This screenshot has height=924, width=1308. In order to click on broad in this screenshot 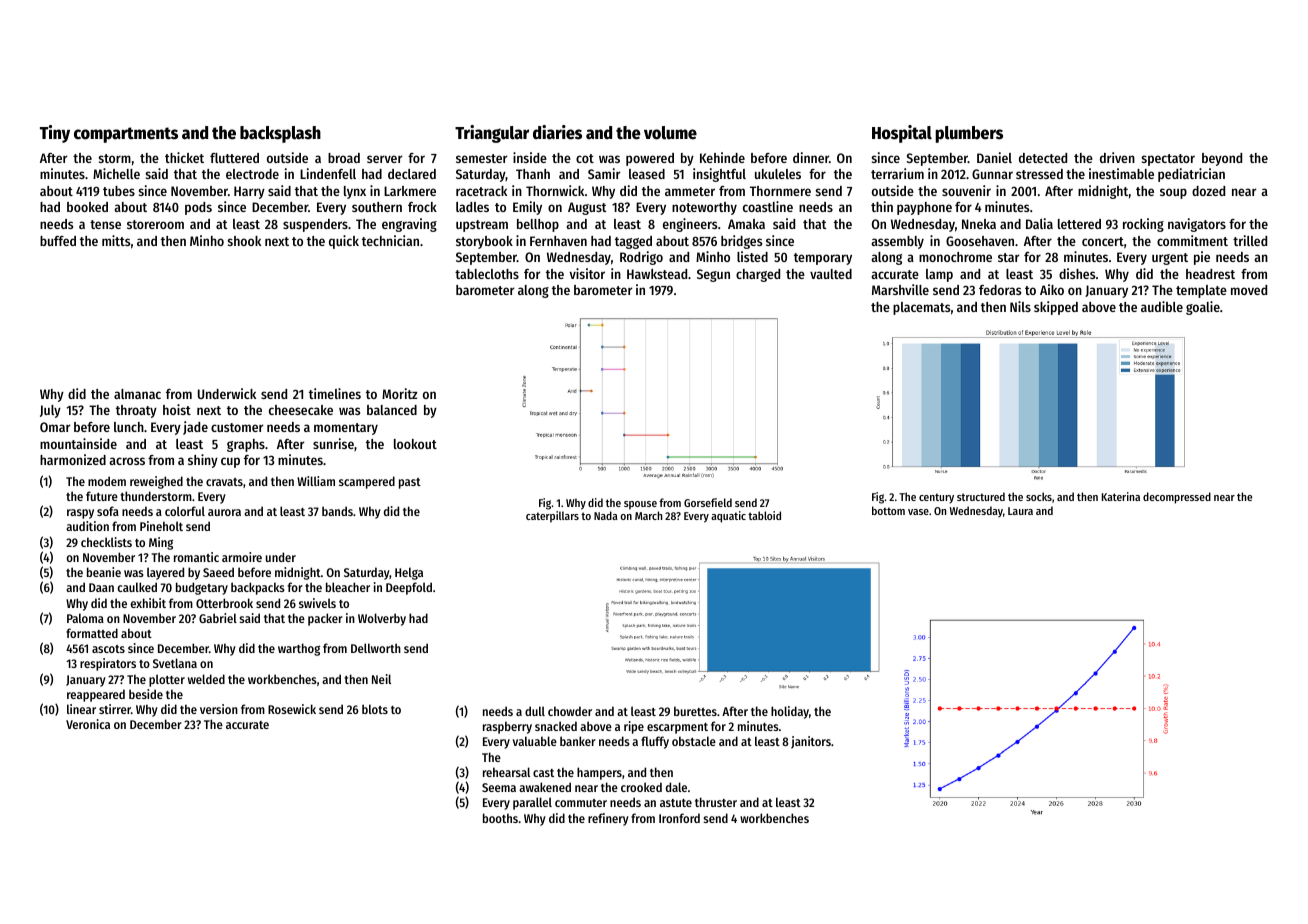, I will do `click(344, 158)`.
